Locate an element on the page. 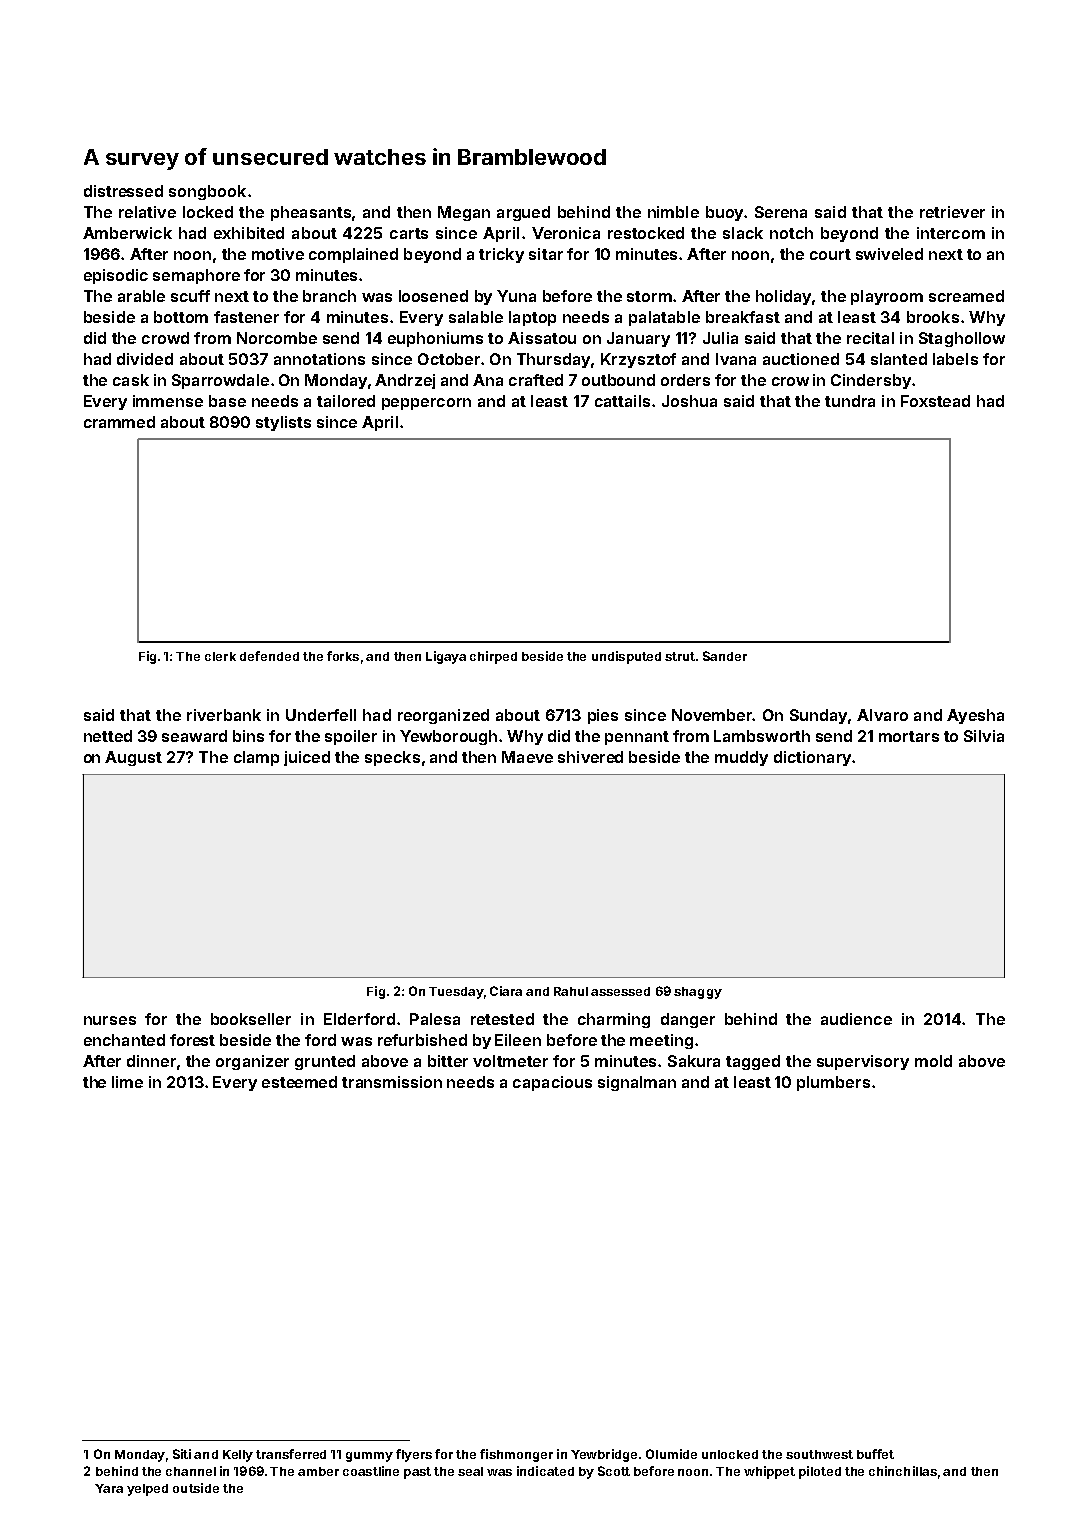  retriever is located at coordinates (952, 212).
